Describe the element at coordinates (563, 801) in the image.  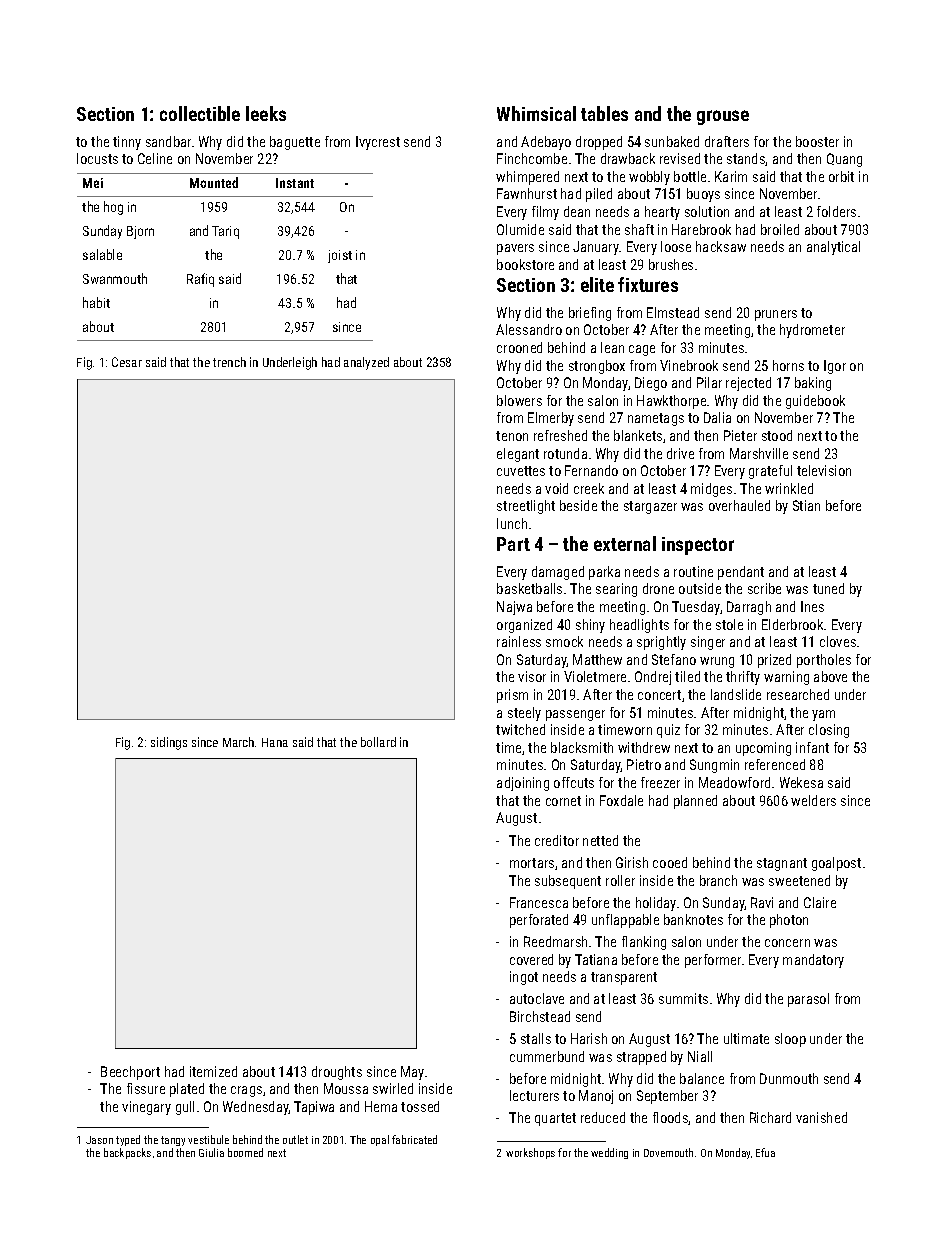
I see `cornet` at that location.
